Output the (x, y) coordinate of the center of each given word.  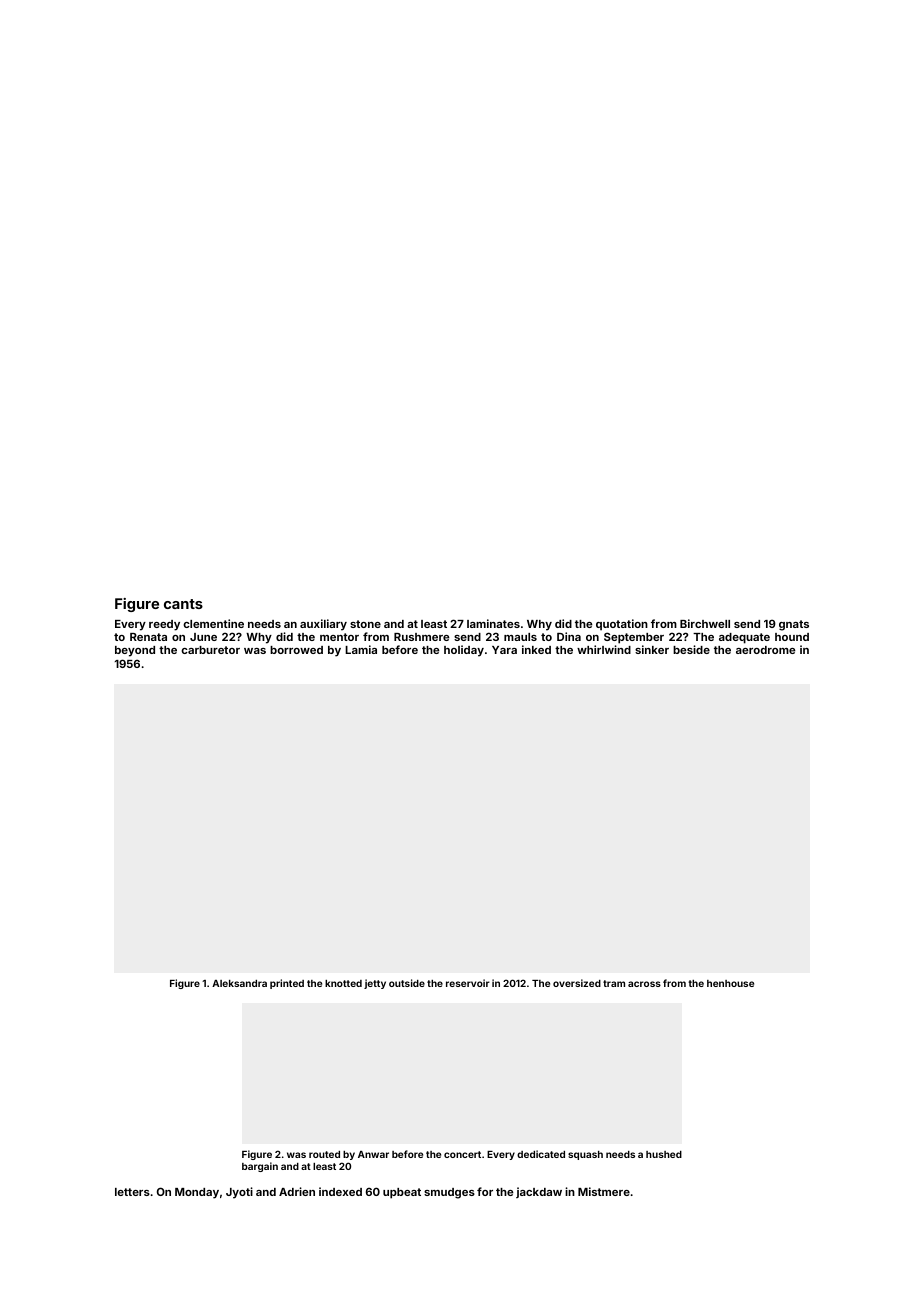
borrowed (296, 650)
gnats (794, 625)
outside (407, 983)
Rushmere (422, 637)
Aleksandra (239, 983)
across (644, 984)
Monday (197, 1193)
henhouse (730, 983)
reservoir (468, 983)
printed (287, 984)
